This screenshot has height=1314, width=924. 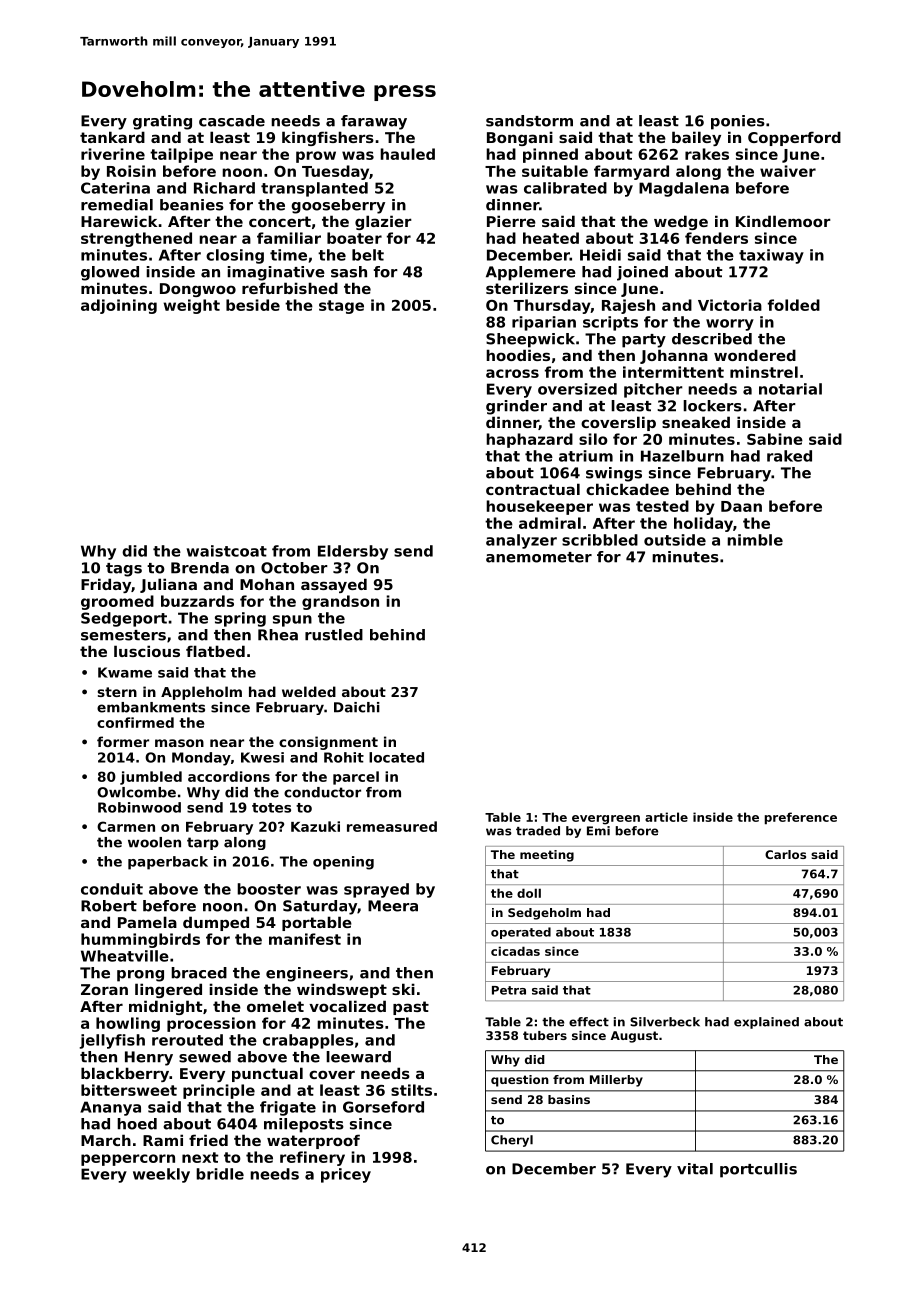 I want to click on sandstorm, so click(x=529, y=121).
